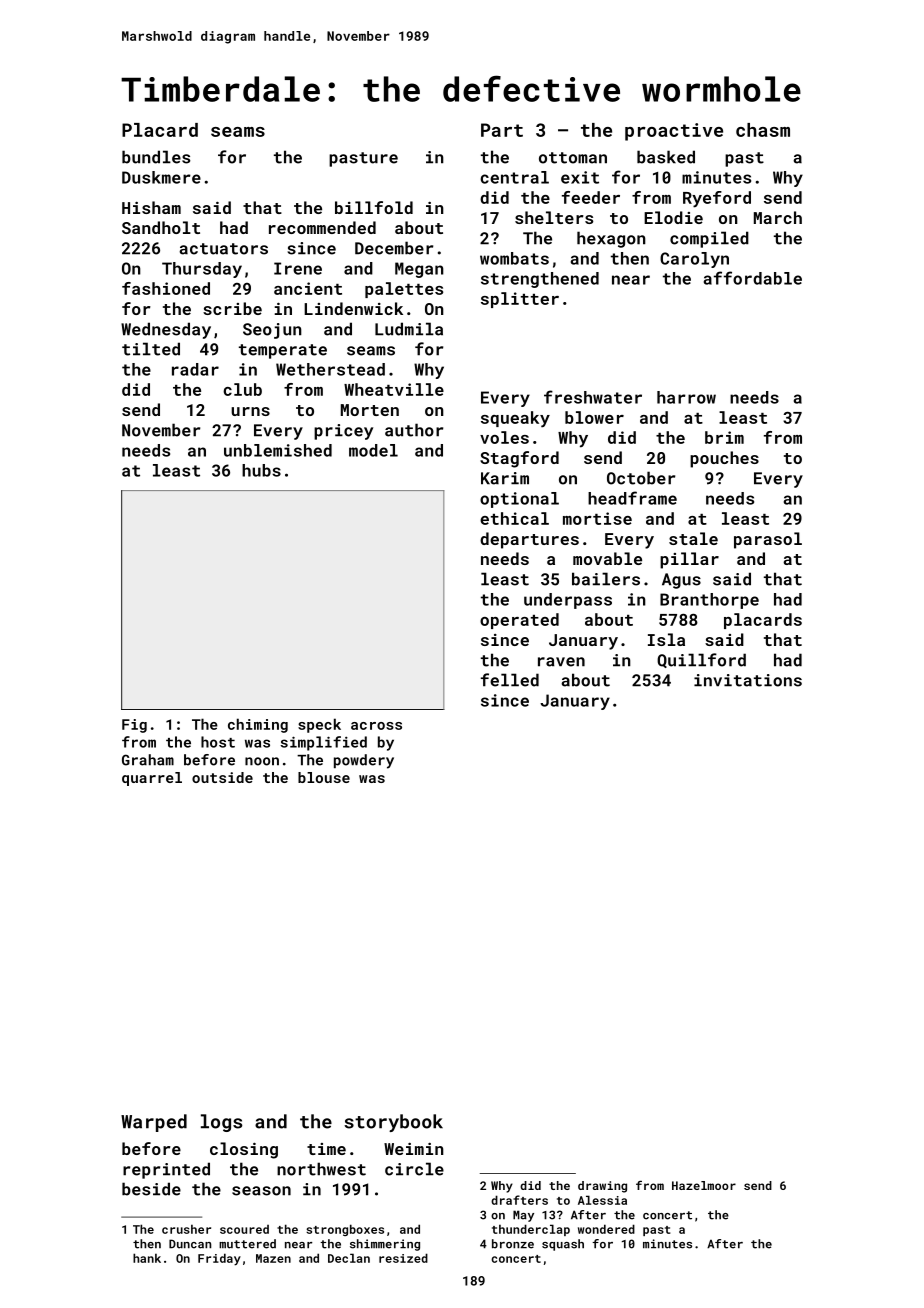 The width and height of the screenshot is (924, 1308). What do you see at coordinates (324, 777) in the screenshot?
I see `blouse` at bounding box center [324, 777].
